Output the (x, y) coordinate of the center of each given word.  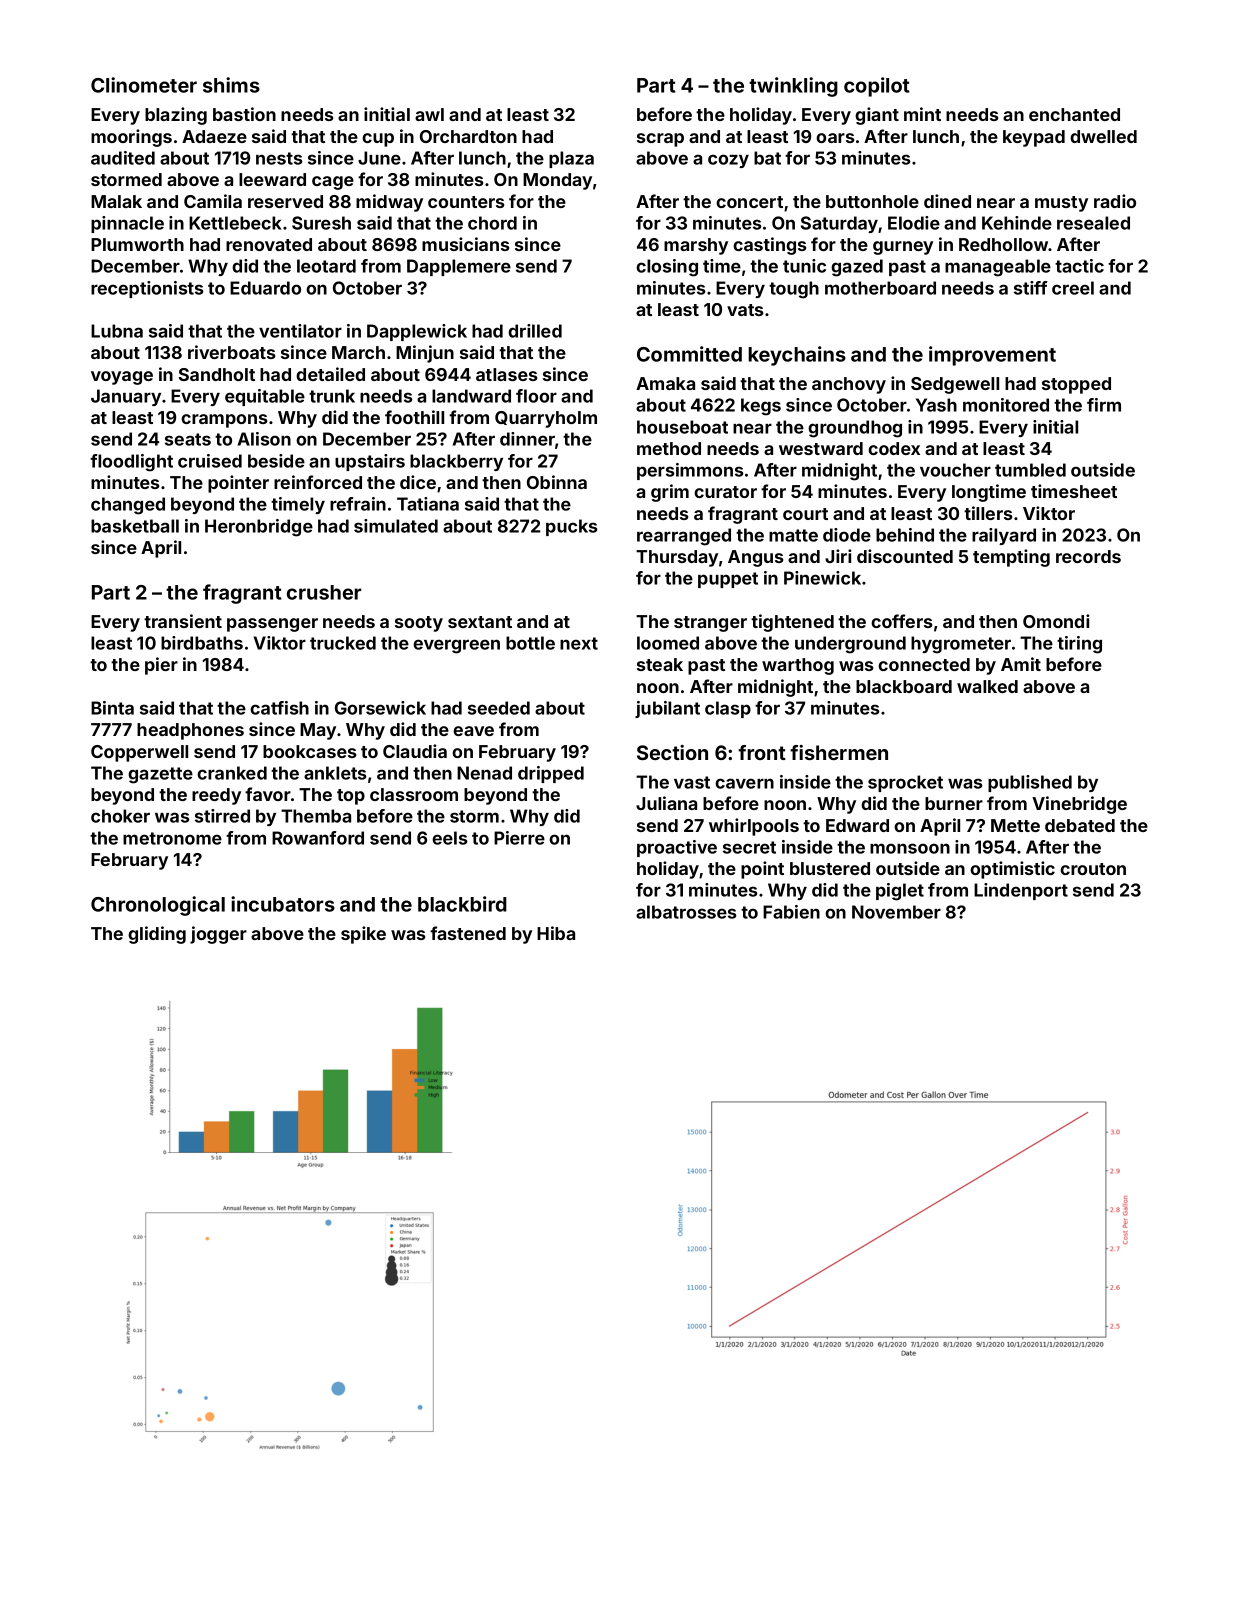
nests (279, 158)
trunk (332, 396)
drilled (535, 331)
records (1088, 556)
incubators (283, 904)
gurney (903, 248)
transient (183, 621)
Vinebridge (1079, 805)
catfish (279, 708)
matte (793, 535)
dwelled (1103, 136)
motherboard (880, 288)
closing (667, 268)
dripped (551, 774)
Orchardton (468, 136)
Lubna (117, 331)
